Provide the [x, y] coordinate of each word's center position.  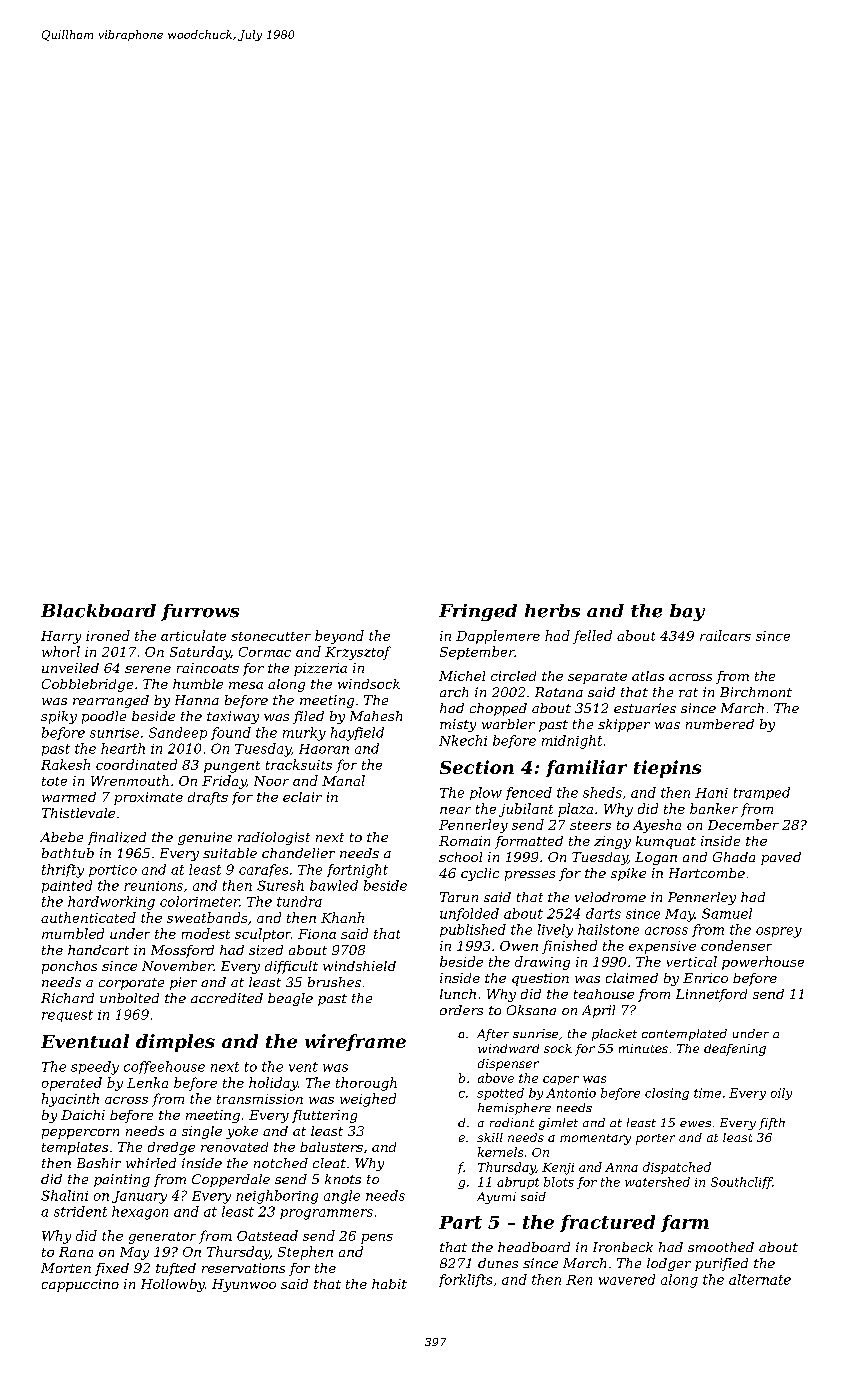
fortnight [357, 871]
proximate [148, 798]
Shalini [64, 1195]
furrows [200, 612]
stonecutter [271, 636]
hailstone [608, 929]
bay [687, 612]
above [496, 1078]
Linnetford [711, 995]
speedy [95, 1068]
